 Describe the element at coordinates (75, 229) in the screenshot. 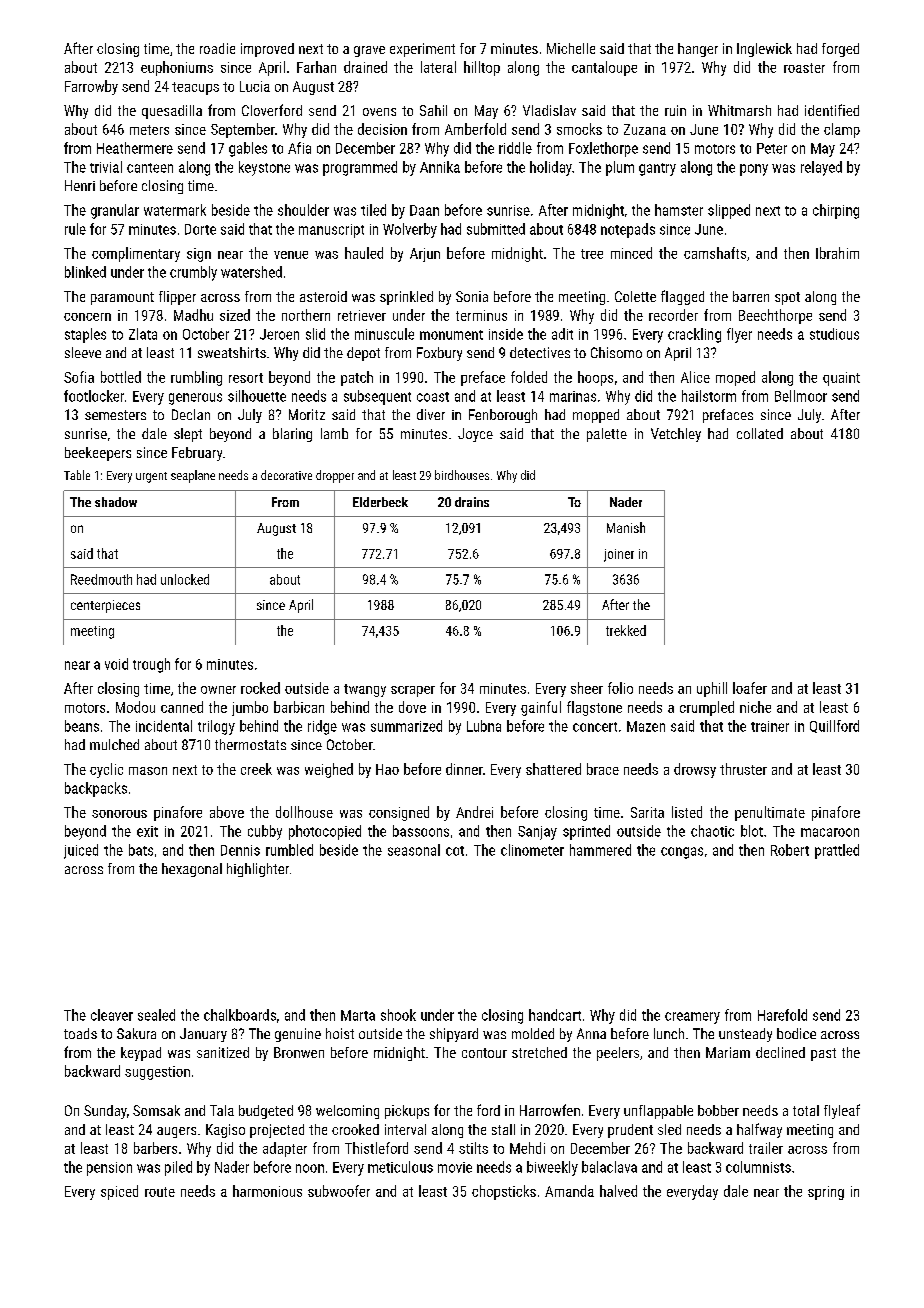

I see `rule` at that location.
